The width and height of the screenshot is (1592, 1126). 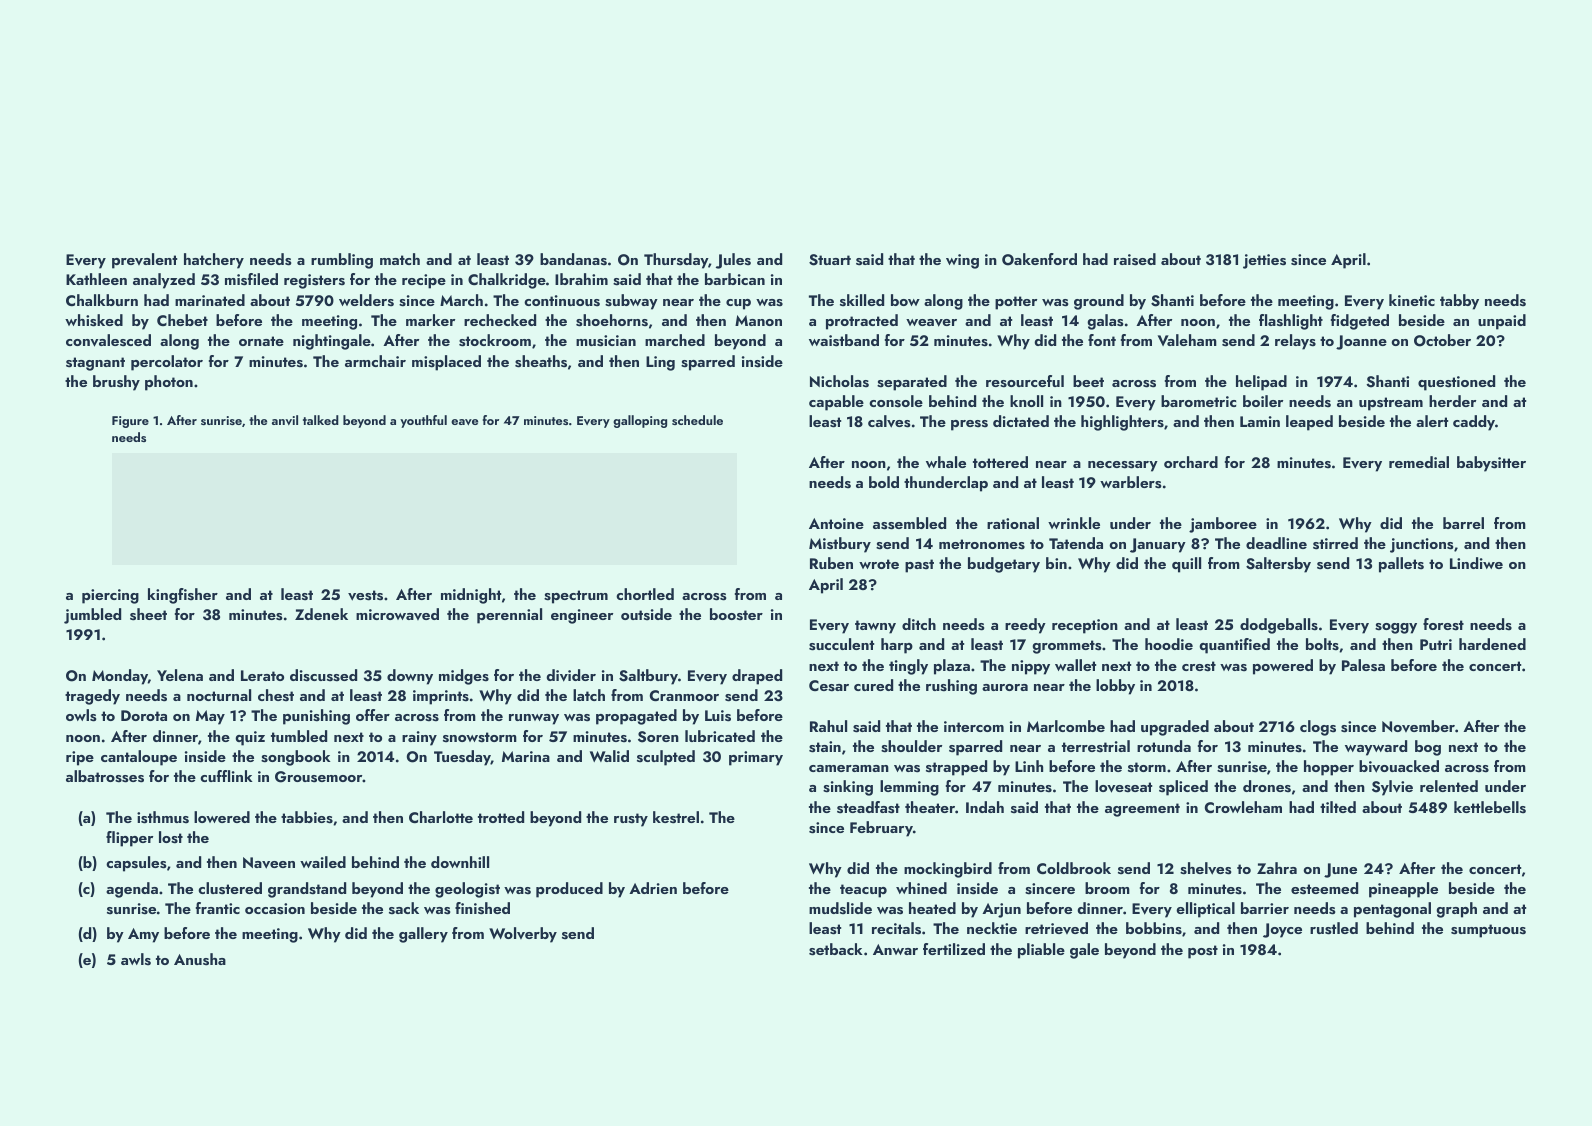 I want to click on prevalent, so click(x=144, y=261).
